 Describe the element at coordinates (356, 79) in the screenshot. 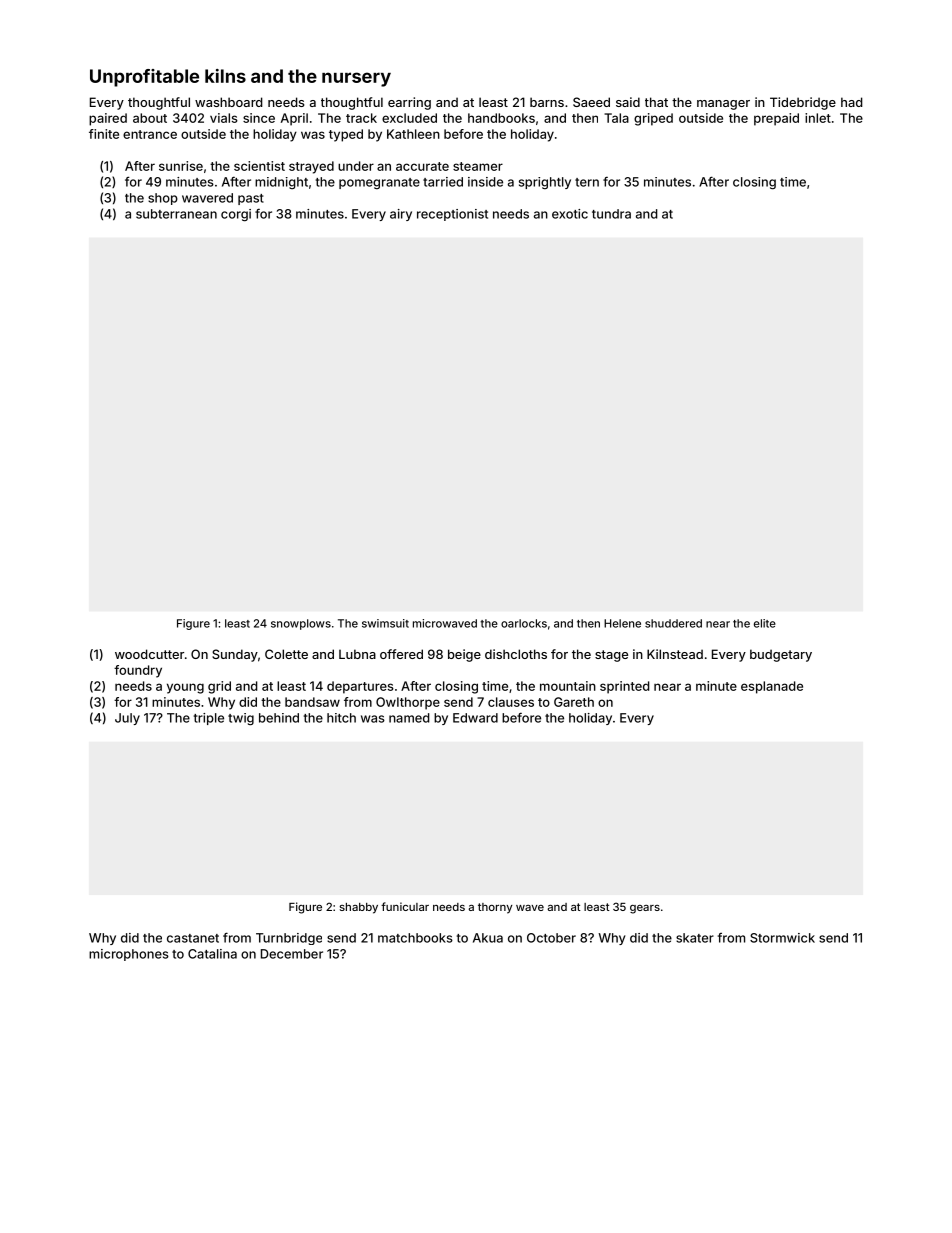

I see `nursery` at that location.
